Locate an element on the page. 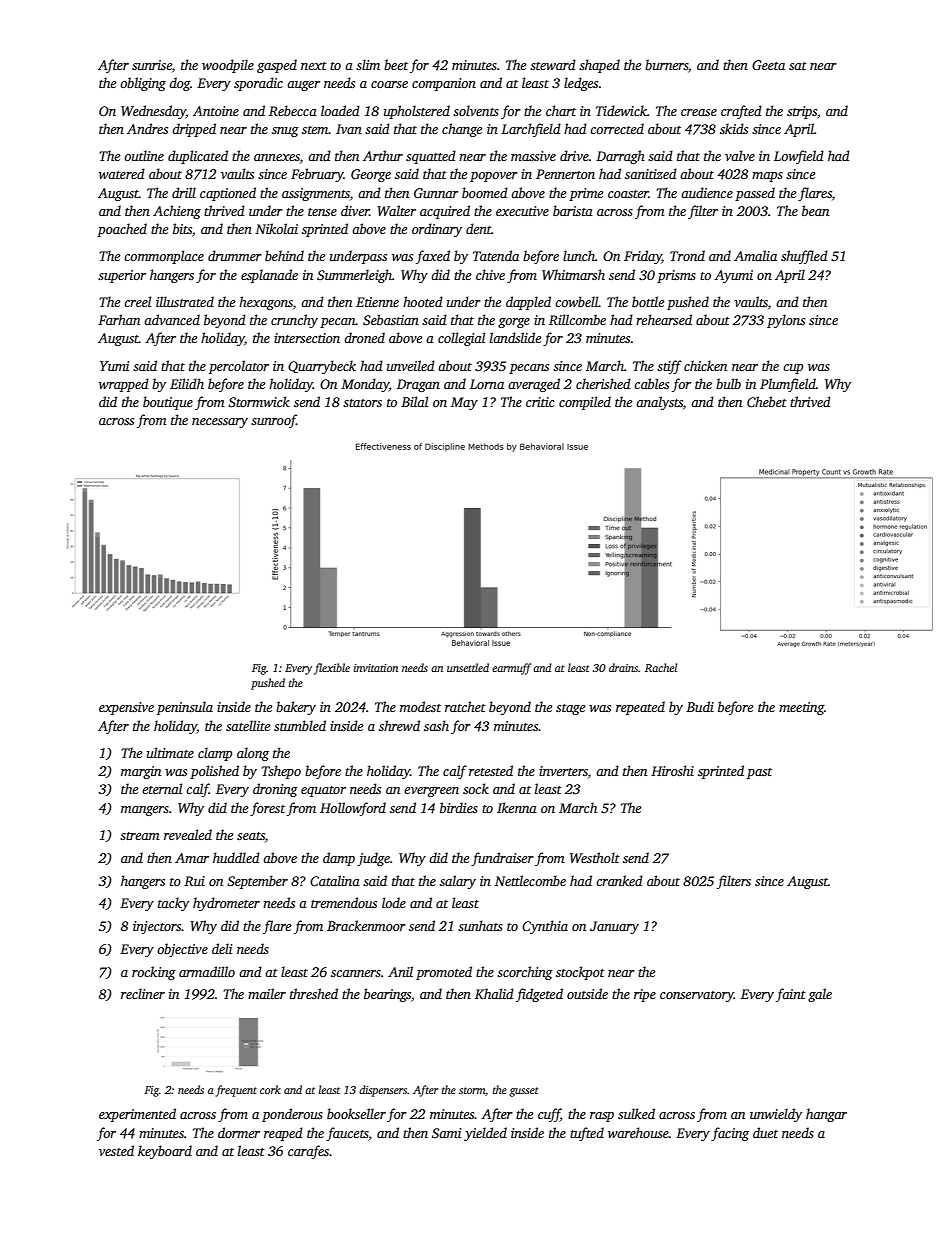  Andres is located at coordinates (147, 128).
